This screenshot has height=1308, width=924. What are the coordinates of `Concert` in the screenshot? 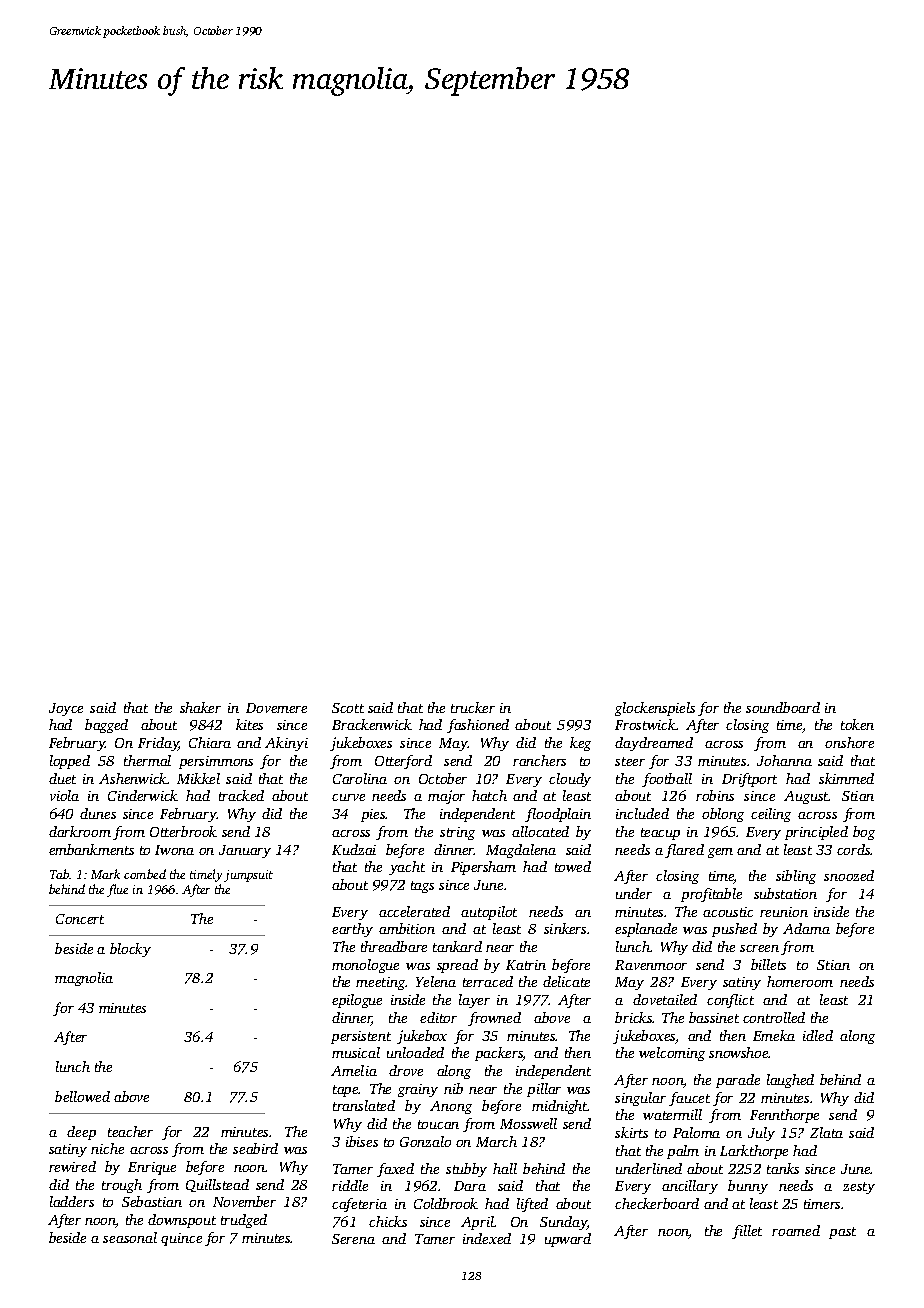 It's located at (80, 919).
